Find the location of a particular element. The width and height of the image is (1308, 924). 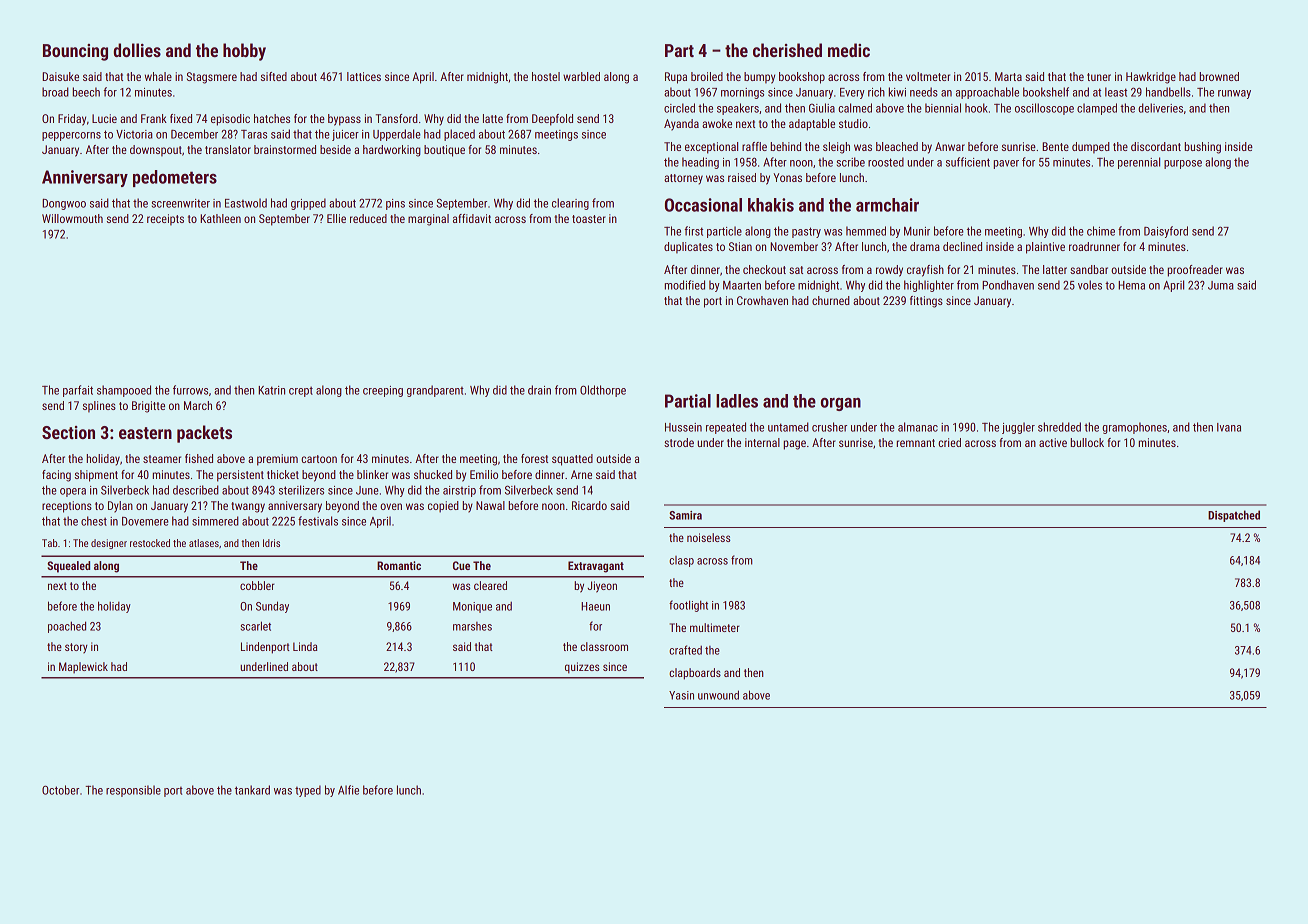

cherished is located at coordinates (787, 50).
